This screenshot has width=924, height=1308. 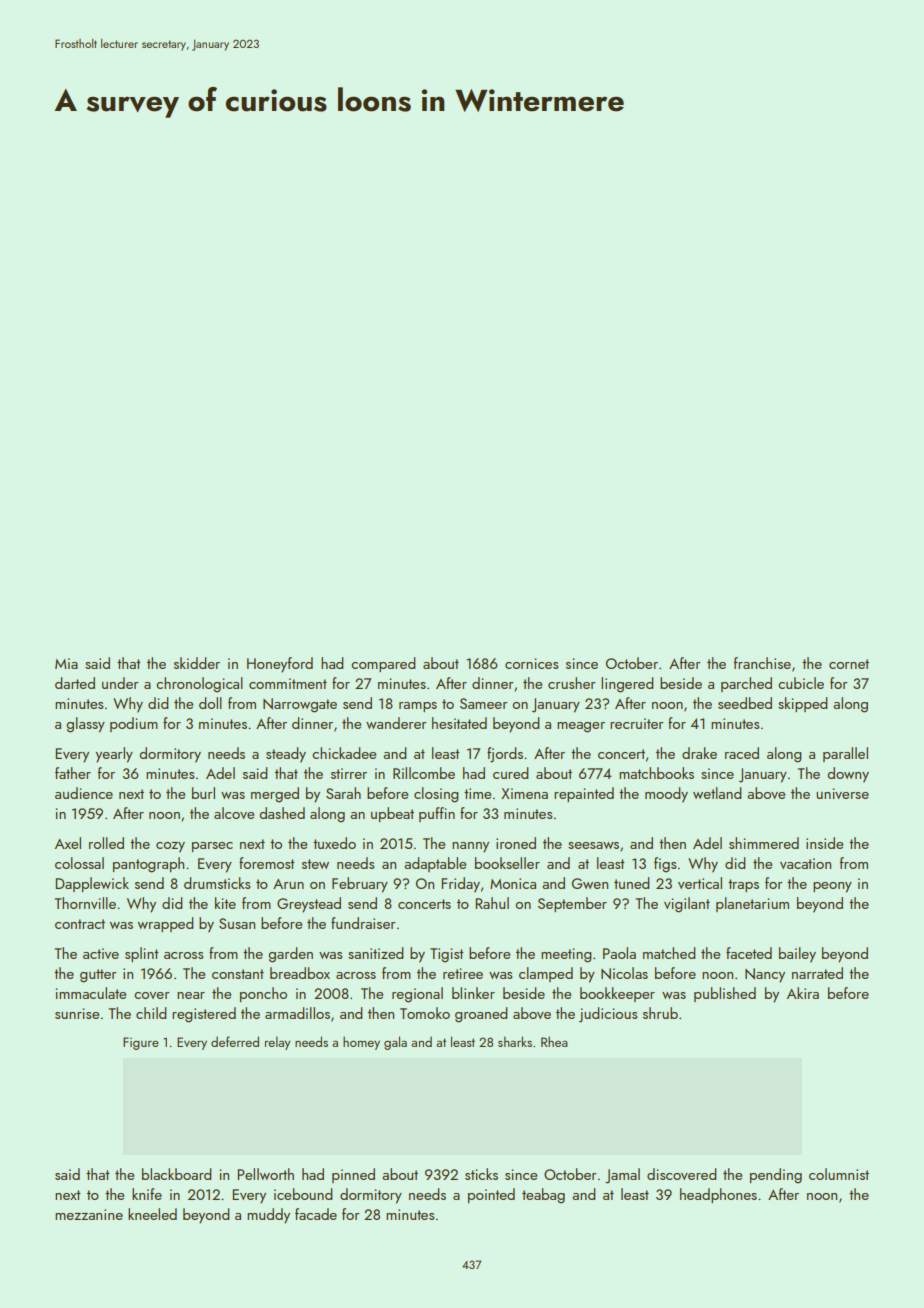 I want to click on faceted, so click(x=749, y=953).
